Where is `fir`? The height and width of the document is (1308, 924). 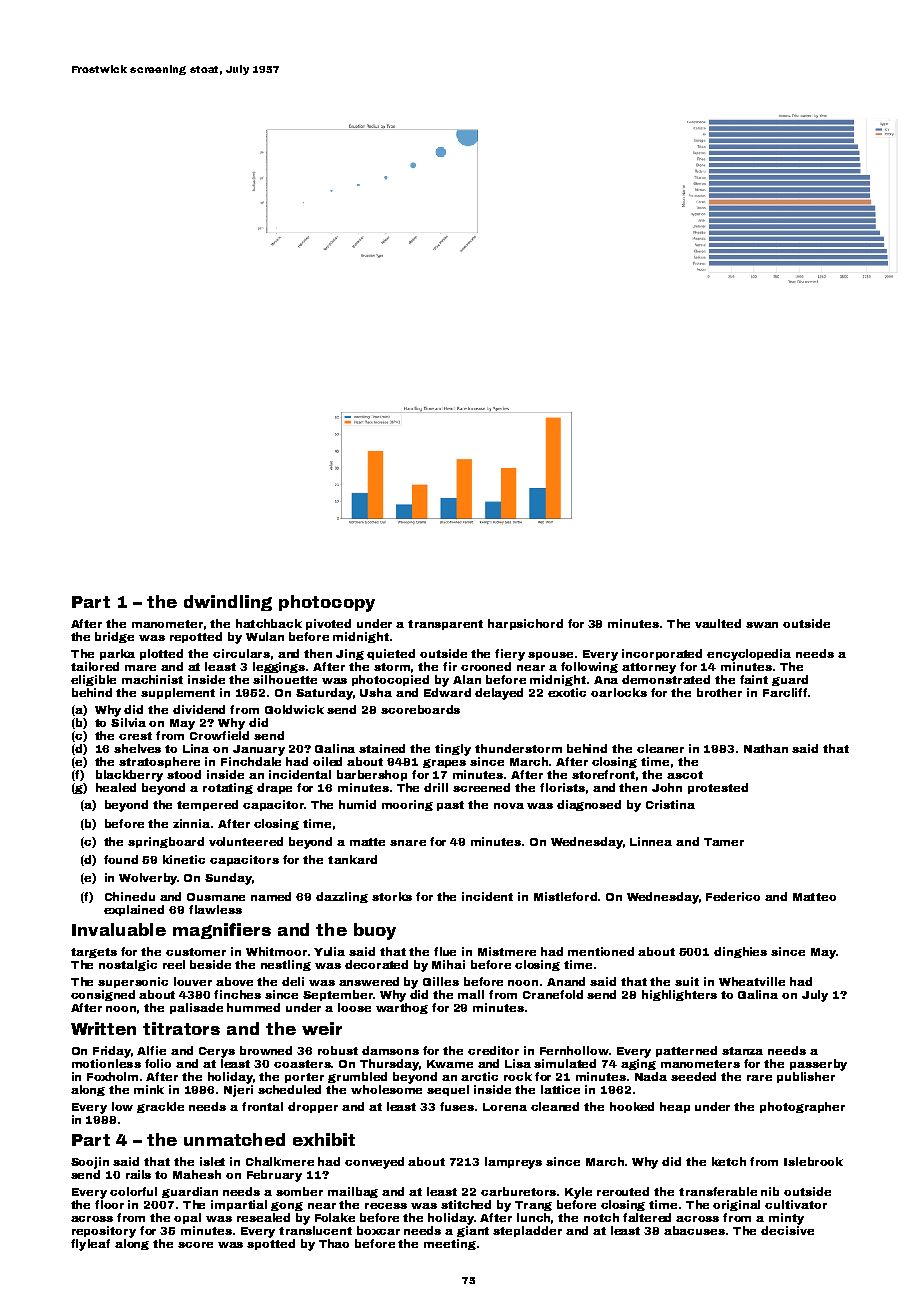 fir is located at coordinates (450, 666).
